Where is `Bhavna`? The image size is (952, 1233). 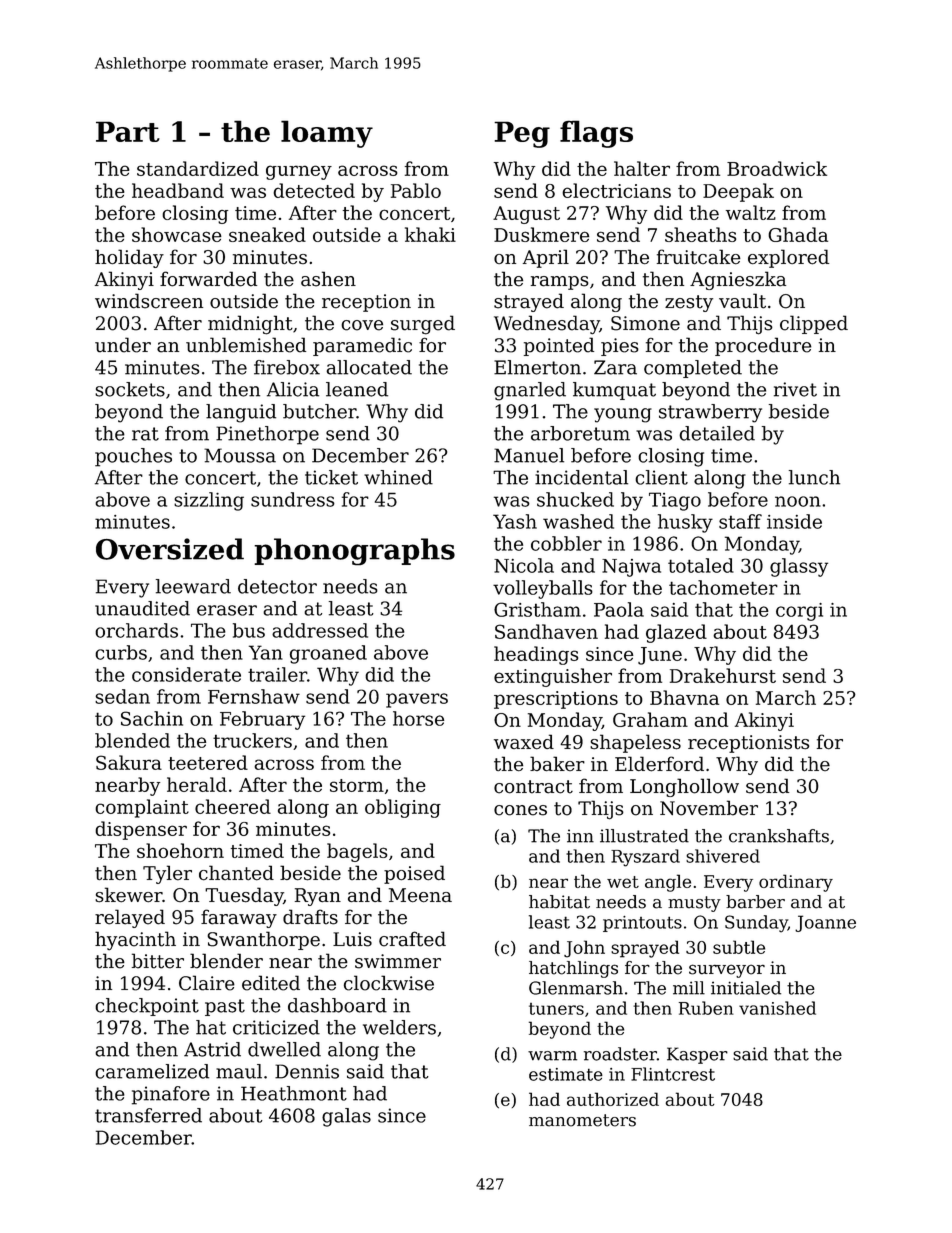
Bhavna is located at coordinates (684, 697).
